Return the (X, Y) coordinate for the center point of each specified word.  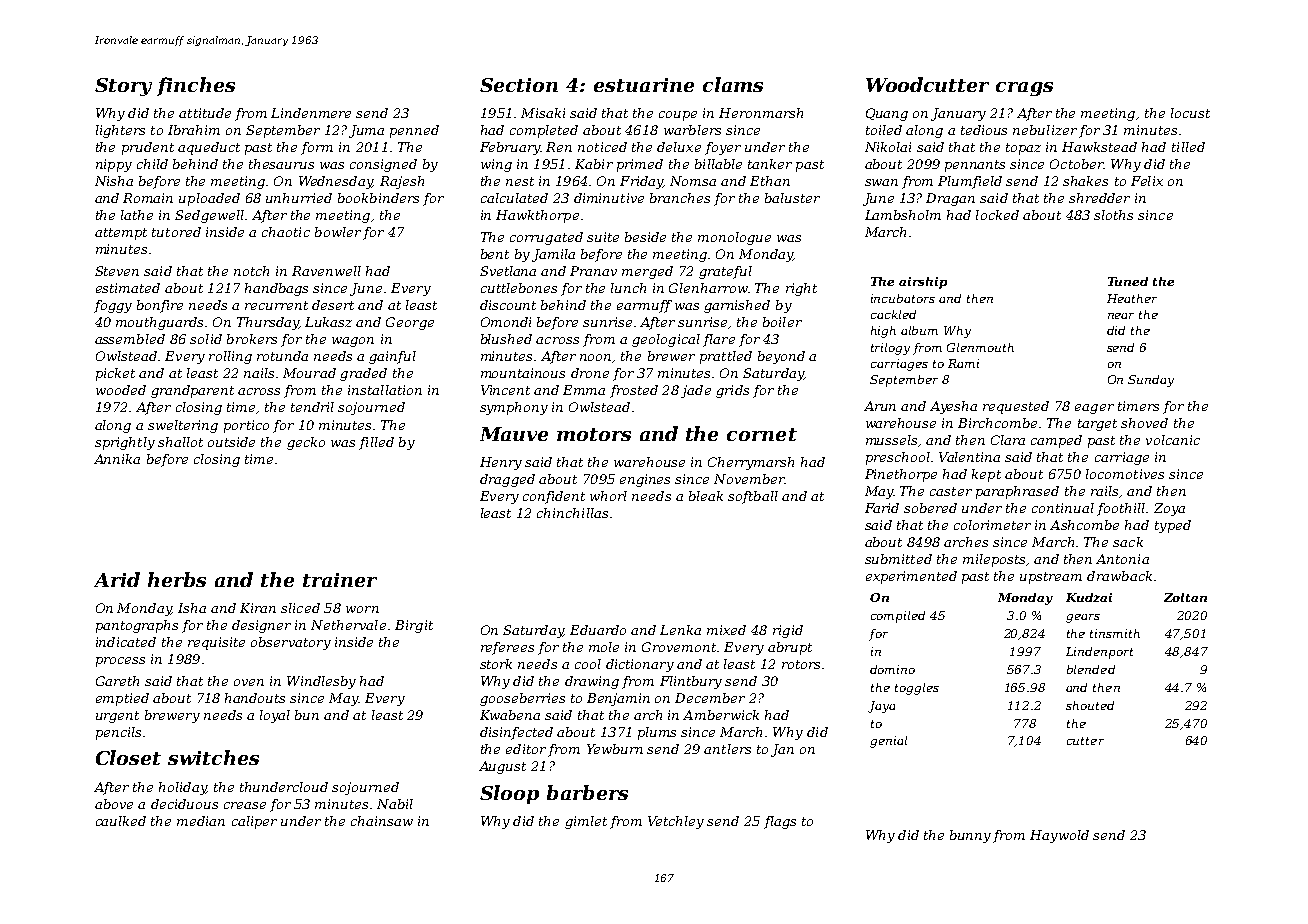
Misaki (543, 113)
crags (1024, 89)
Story (123, 87)
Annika (117, 459)
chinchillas (572, 513)
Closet (128, 757)
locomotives (1125, 474)
